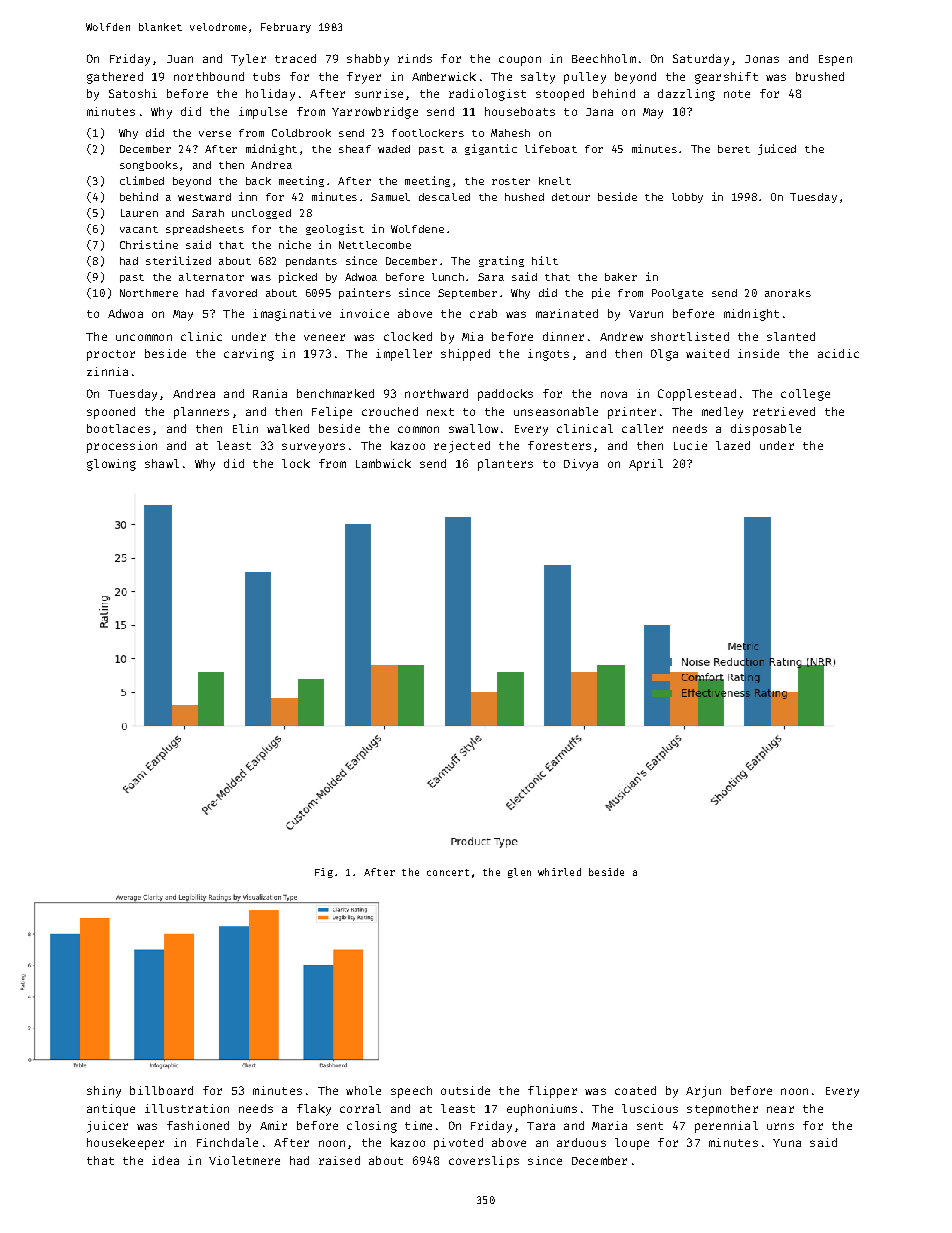  I want to click on juiced, so click(777, 149).
